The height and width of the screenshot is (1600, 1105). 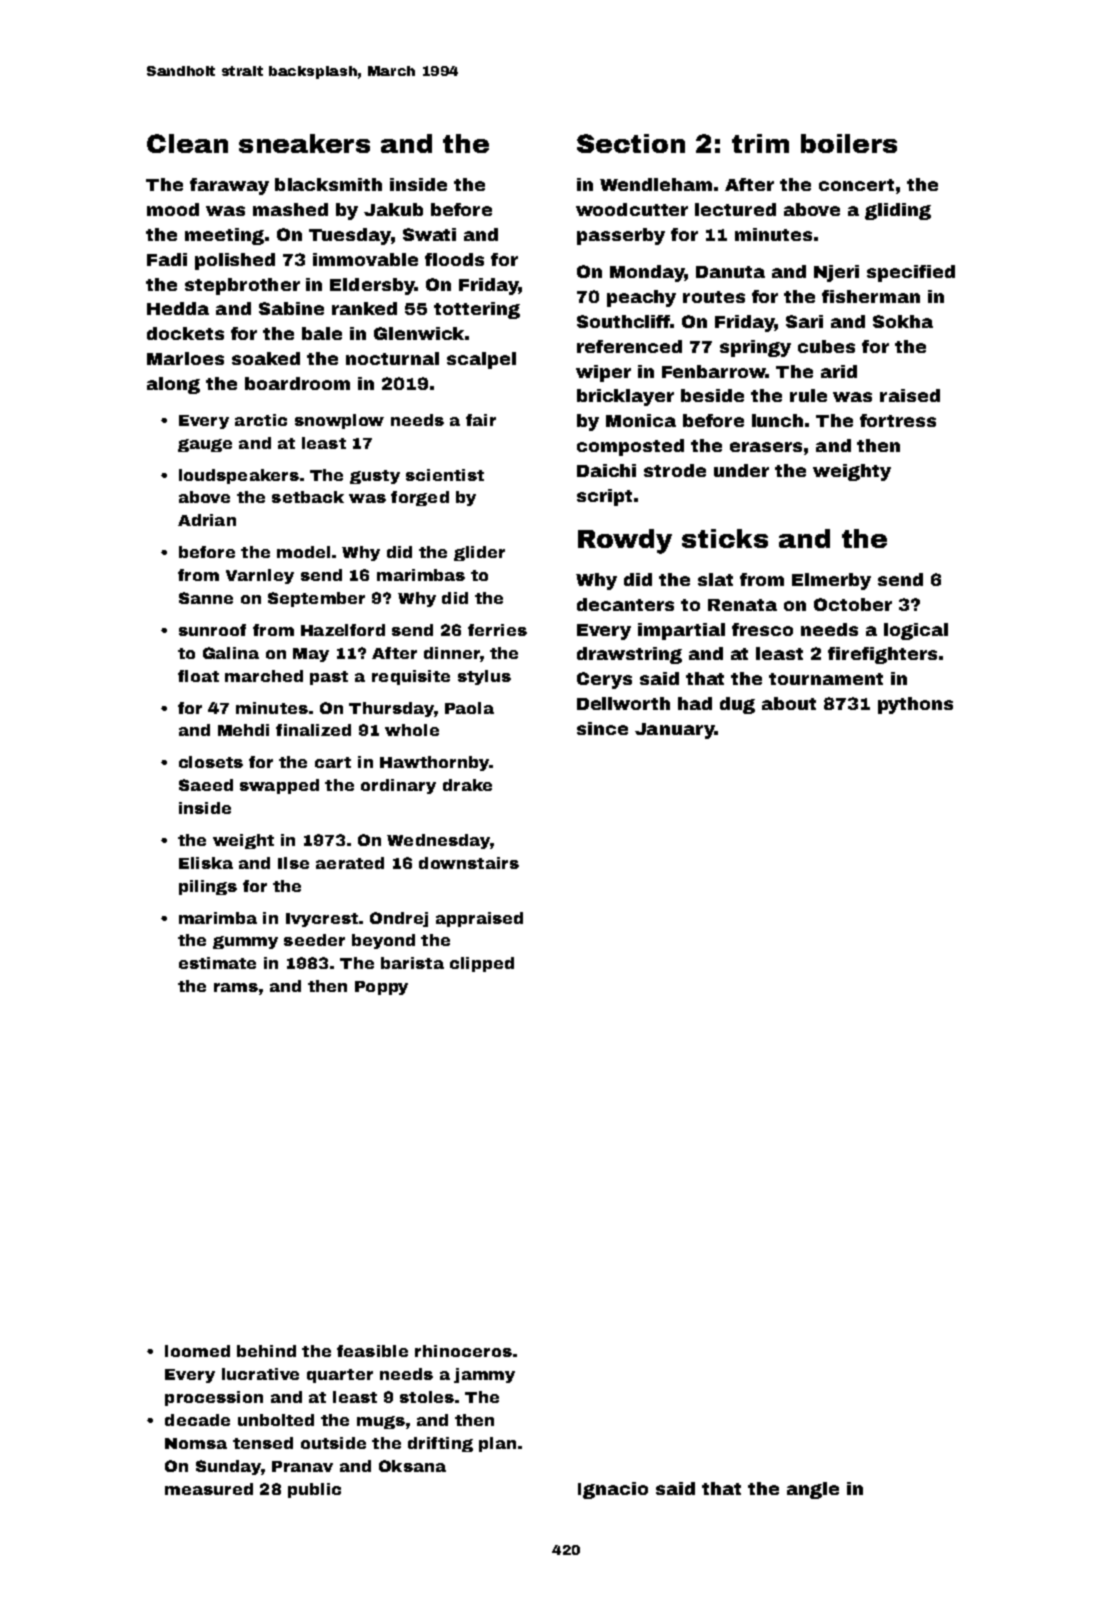 What do you see at coordinates (197, 1351) in the screenshot?
I see `loomed` at bounding box center [197, 1351].
